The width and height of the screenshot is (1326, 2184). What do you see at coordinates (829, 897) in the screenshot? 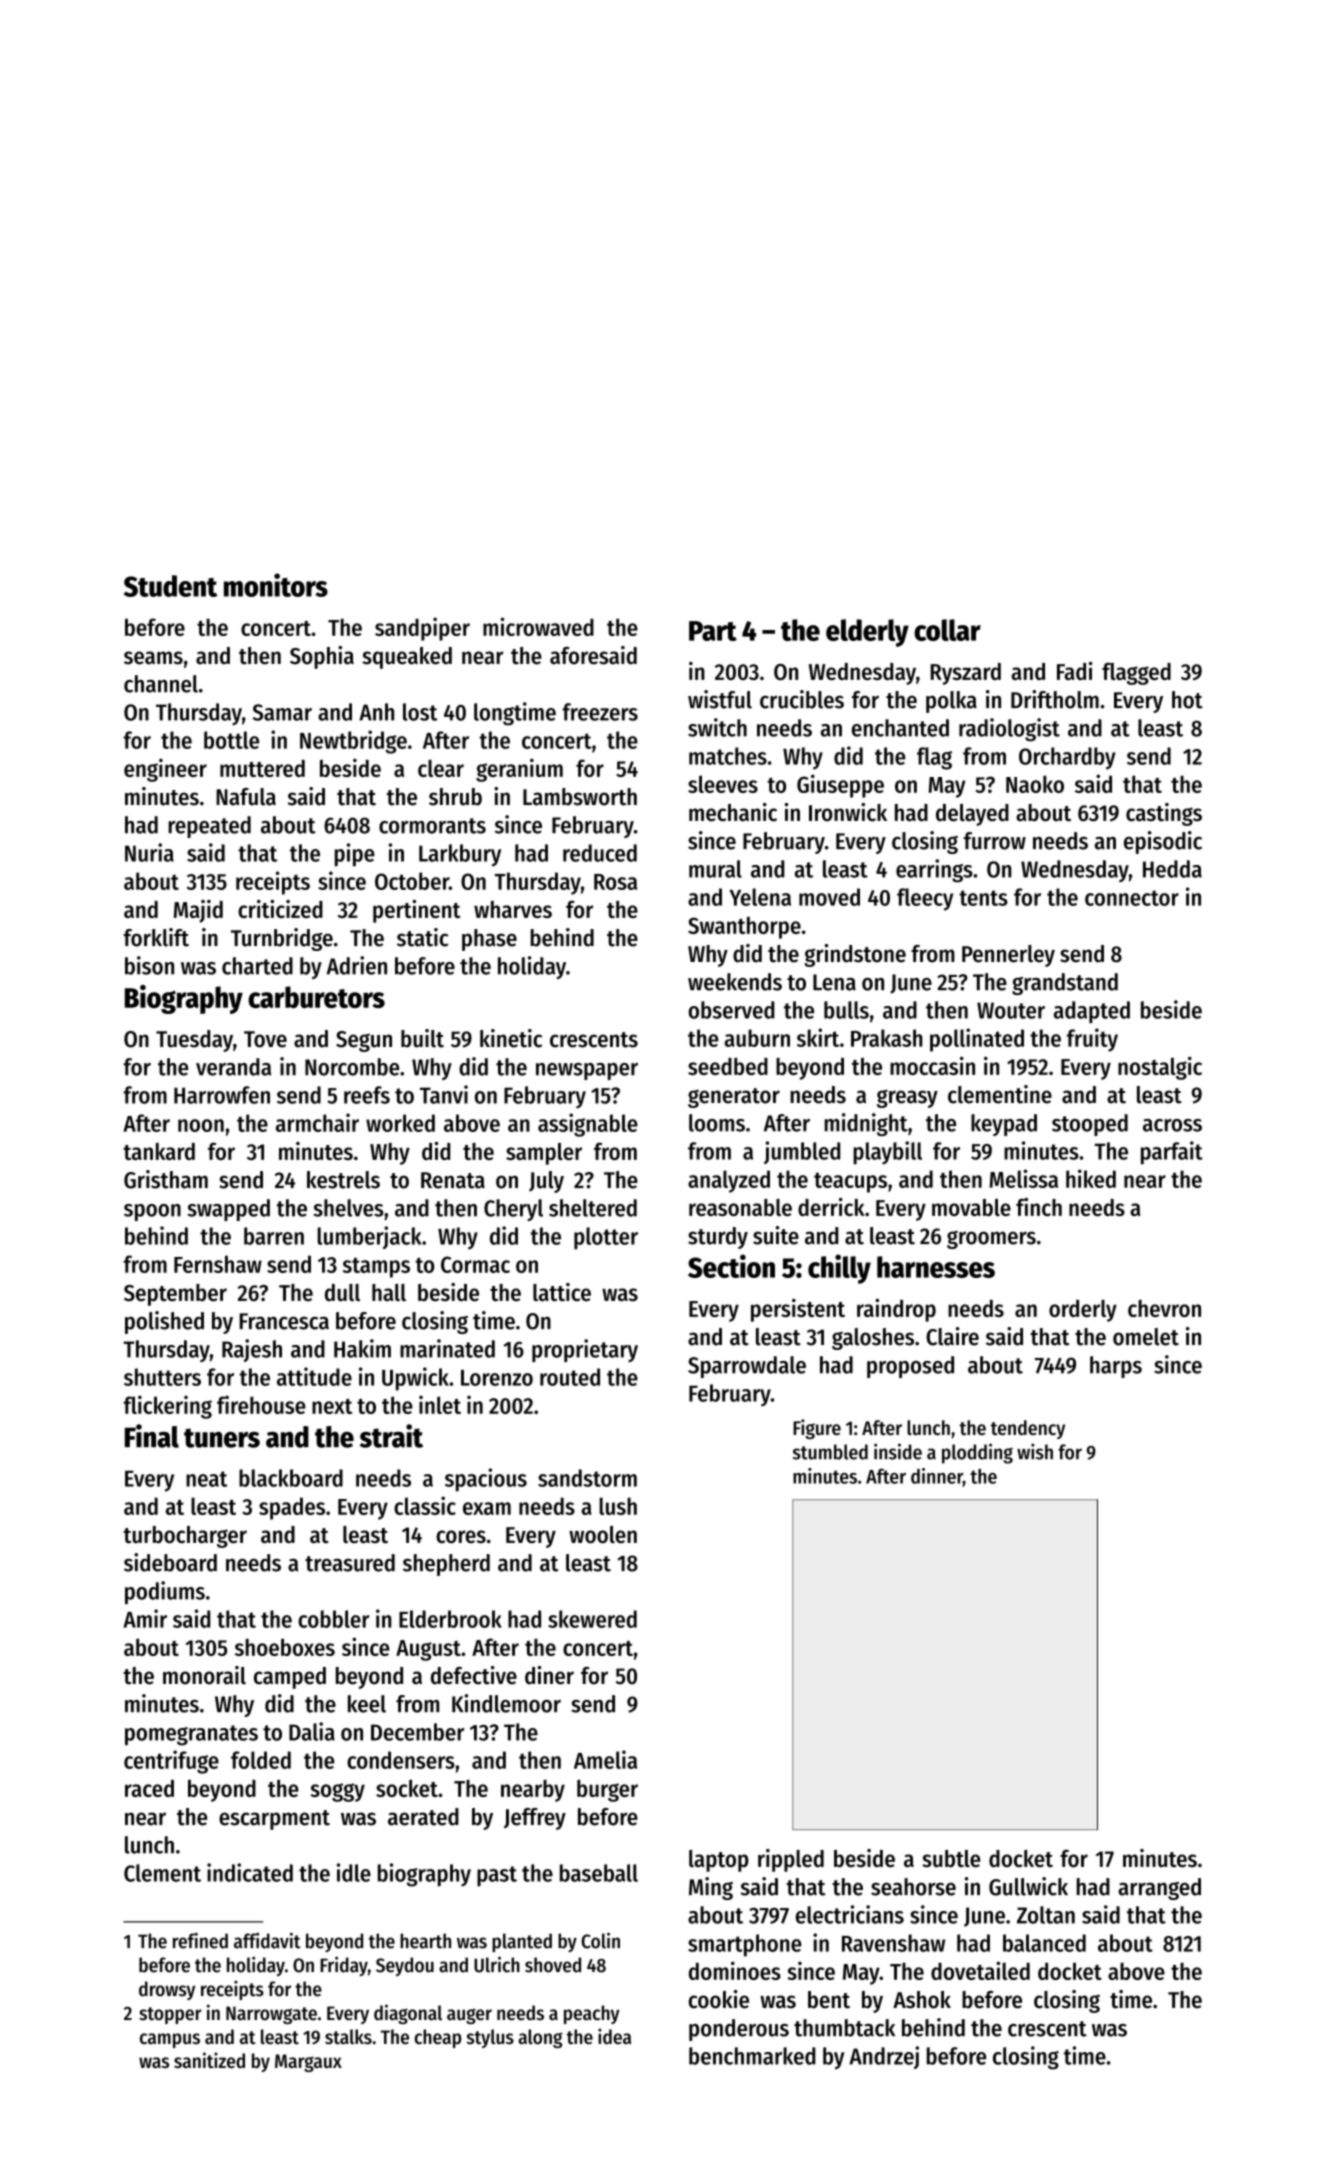
I see `moved` at bounding box center [829, 897].
